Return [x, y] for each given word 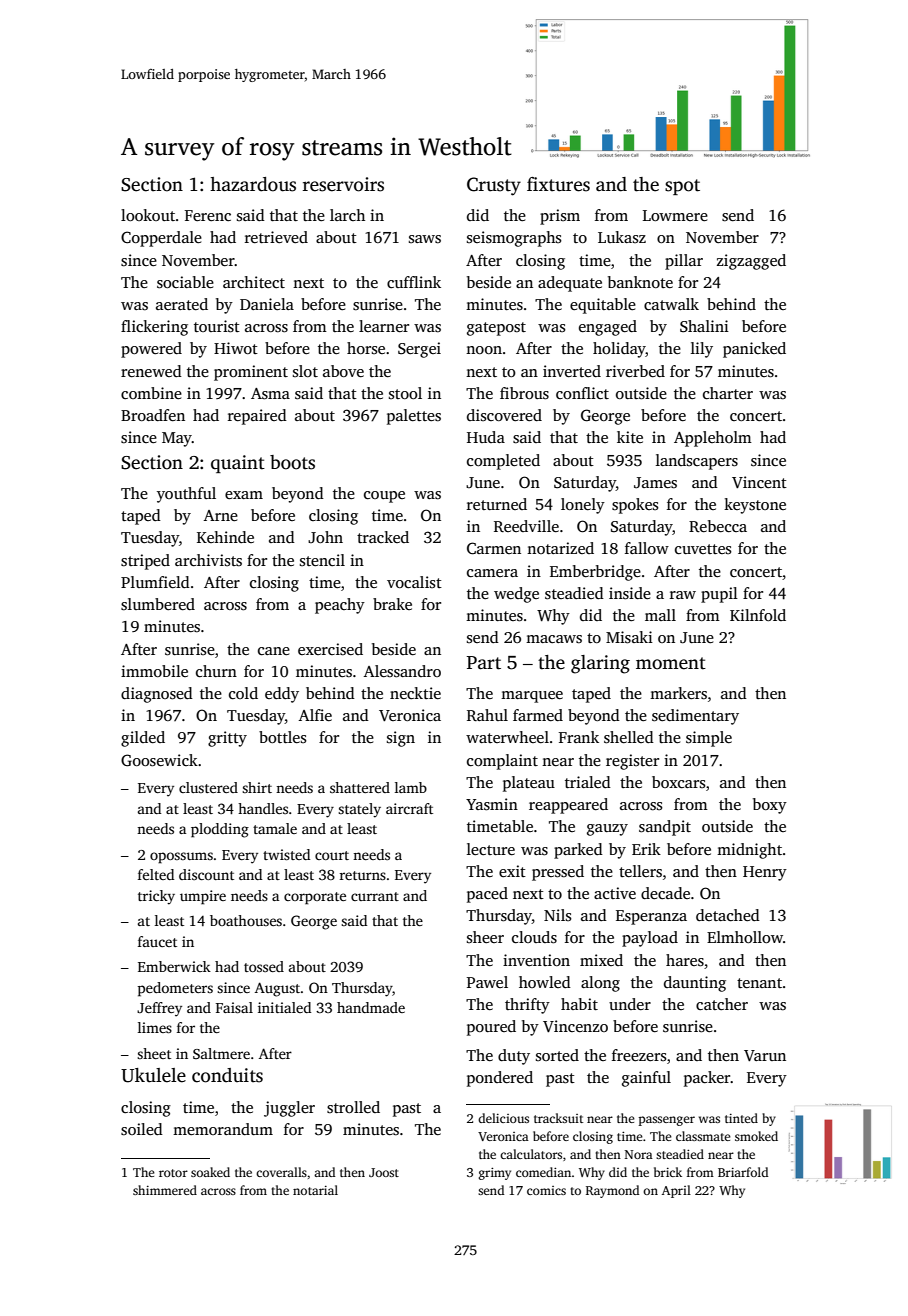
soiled [142, 1129]
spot [682, 187]
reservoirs [343, 184]
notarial [315, 1190]
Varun [765, 1055]
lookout [148, 215]
